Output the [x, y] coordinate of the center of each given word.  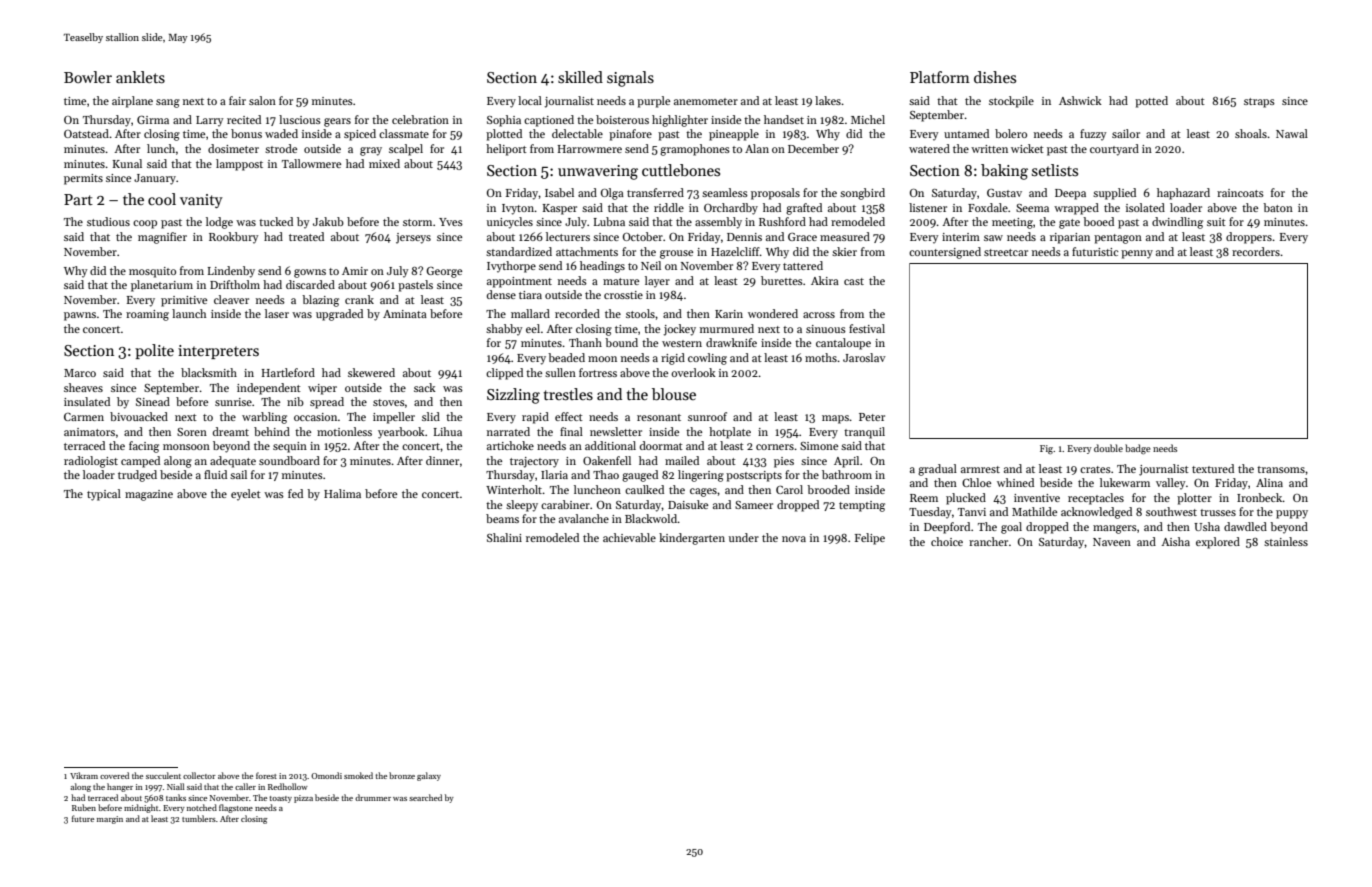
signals [630, 79]
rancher [988, 541]
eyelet [246, 495]
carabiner [565, 504]
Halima [342, 493]
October [643, 236]
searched [425, 797]
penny [1137, 254]
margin [110, 820]
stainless [1286, 541]
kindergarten [692, 539]
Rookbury [233, 238]
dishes [995, 77]
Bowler [88, 77]
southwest [1171, 511]
